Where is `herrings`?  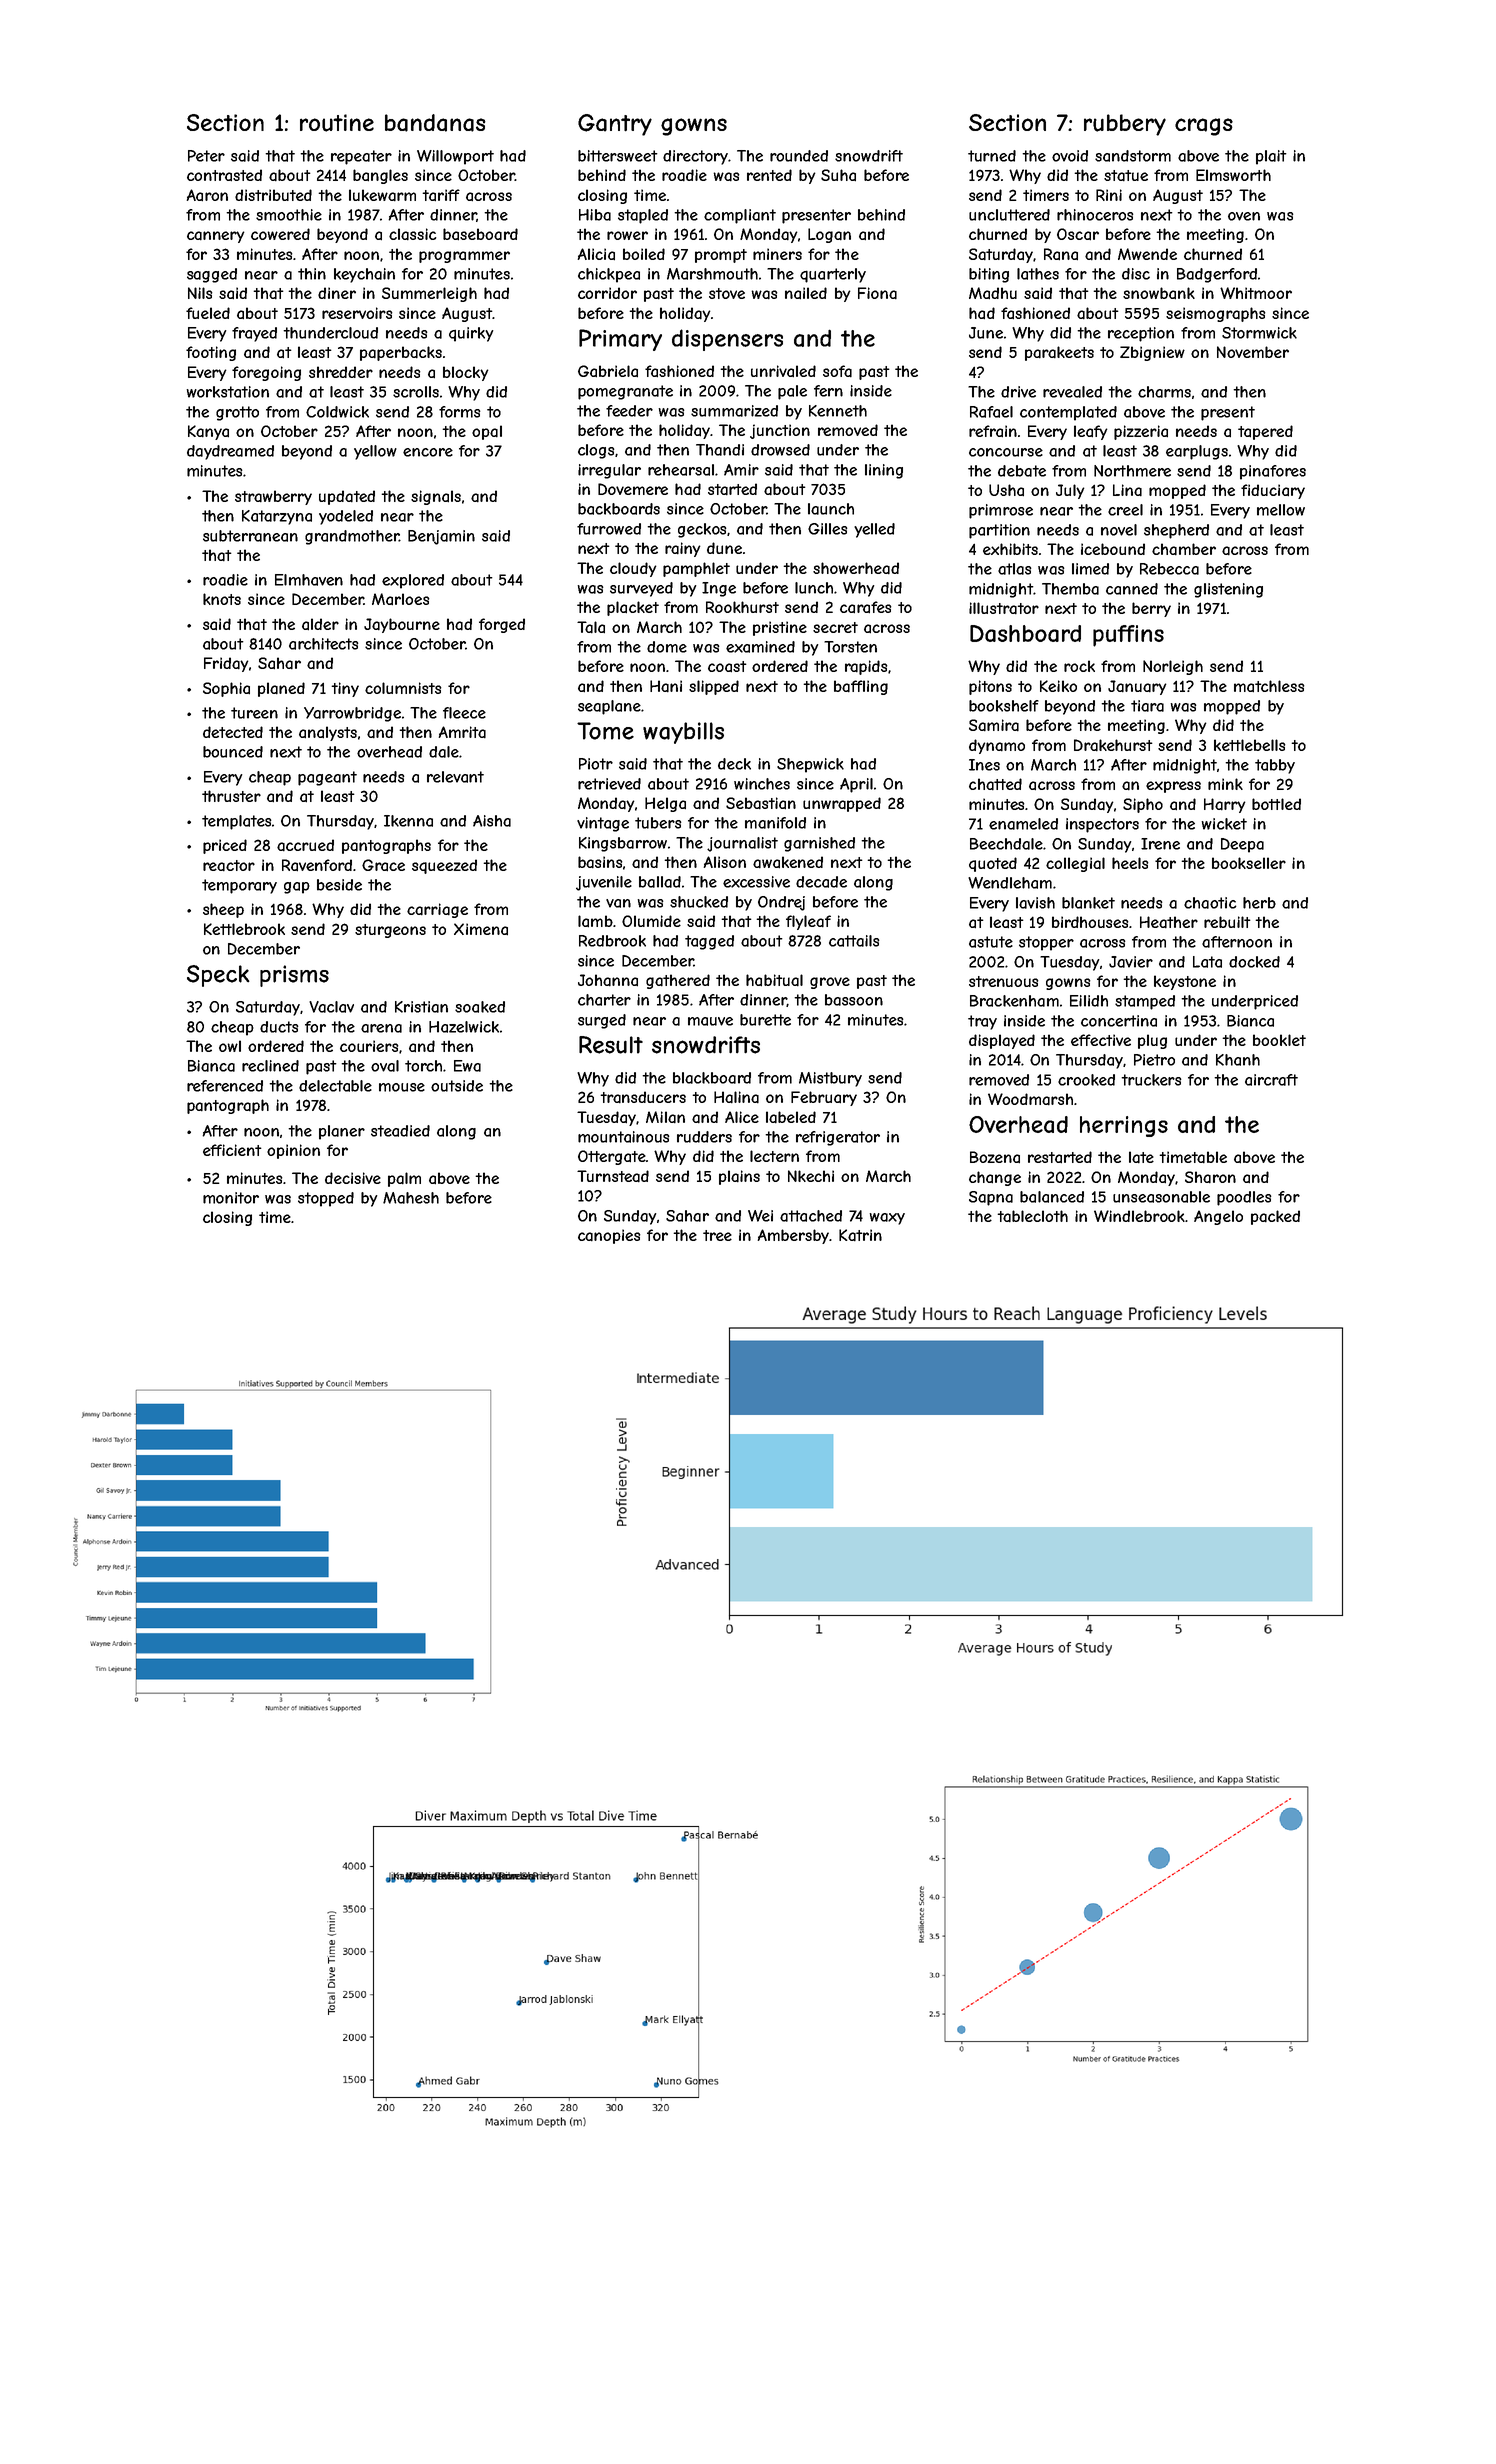 herrings is located at coordinates (1124, 1126).
